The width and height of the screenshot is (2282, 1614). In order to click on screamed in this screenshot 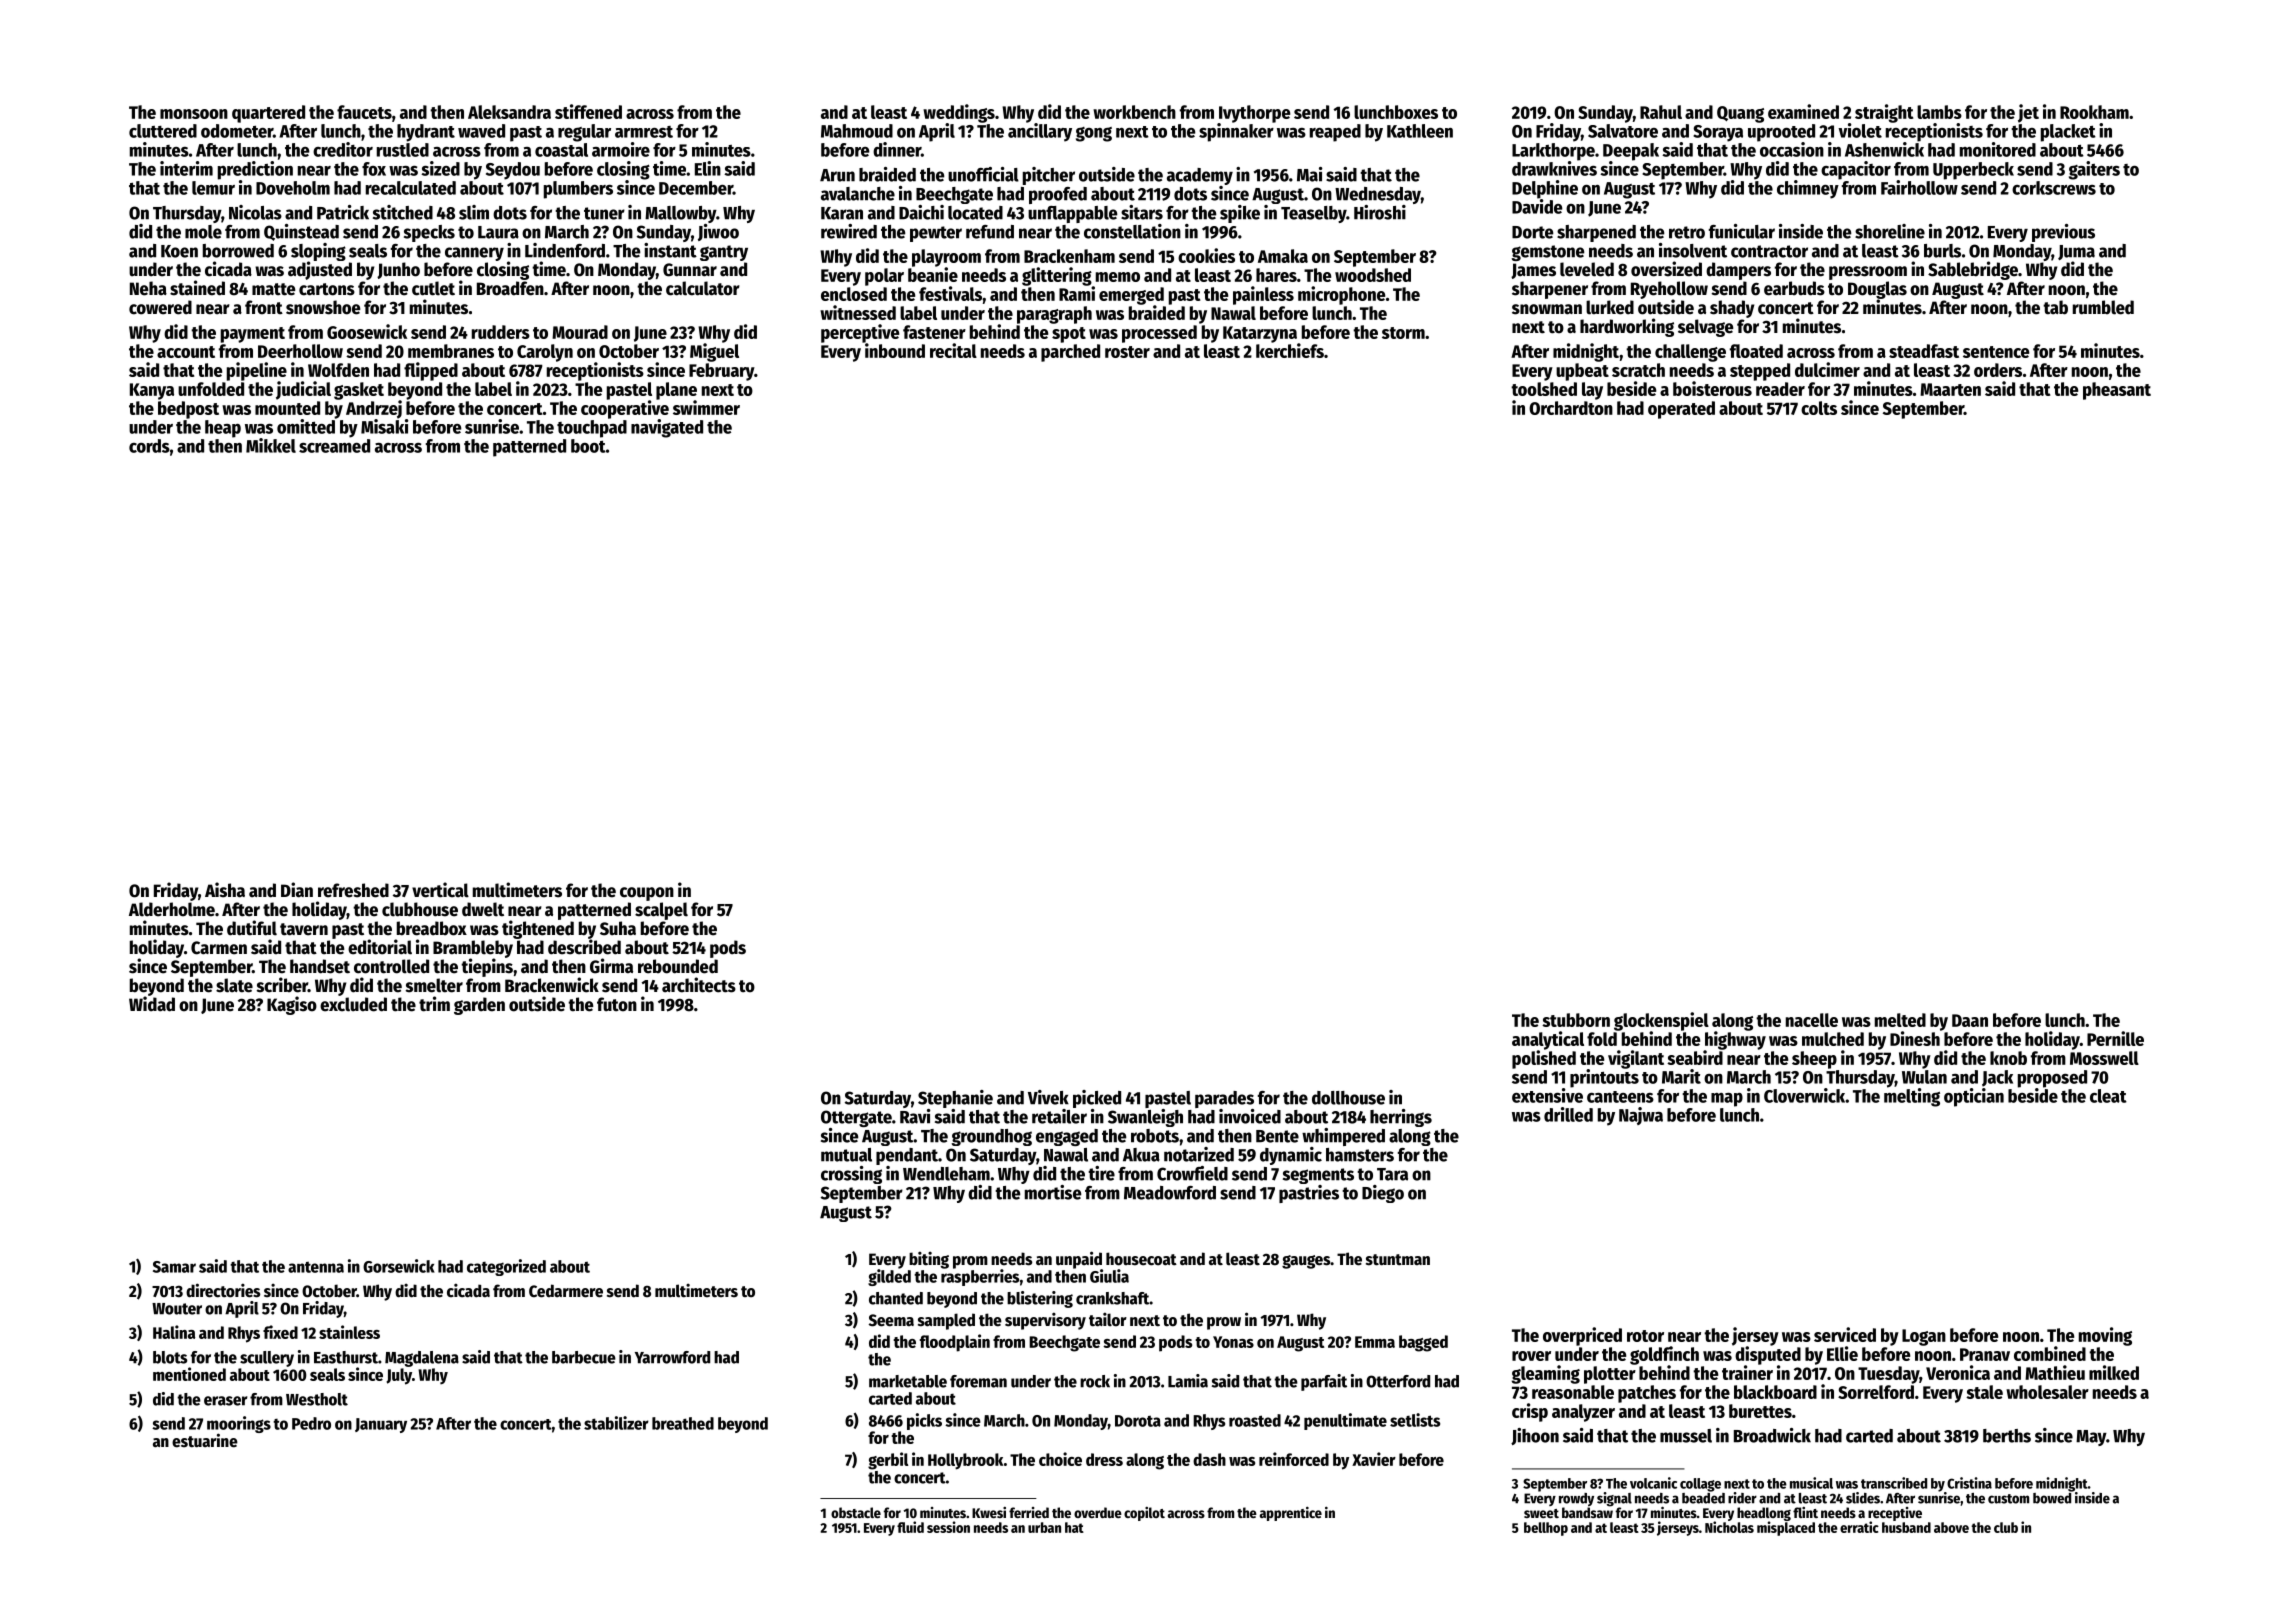, I will do `click(334, 446)`.
